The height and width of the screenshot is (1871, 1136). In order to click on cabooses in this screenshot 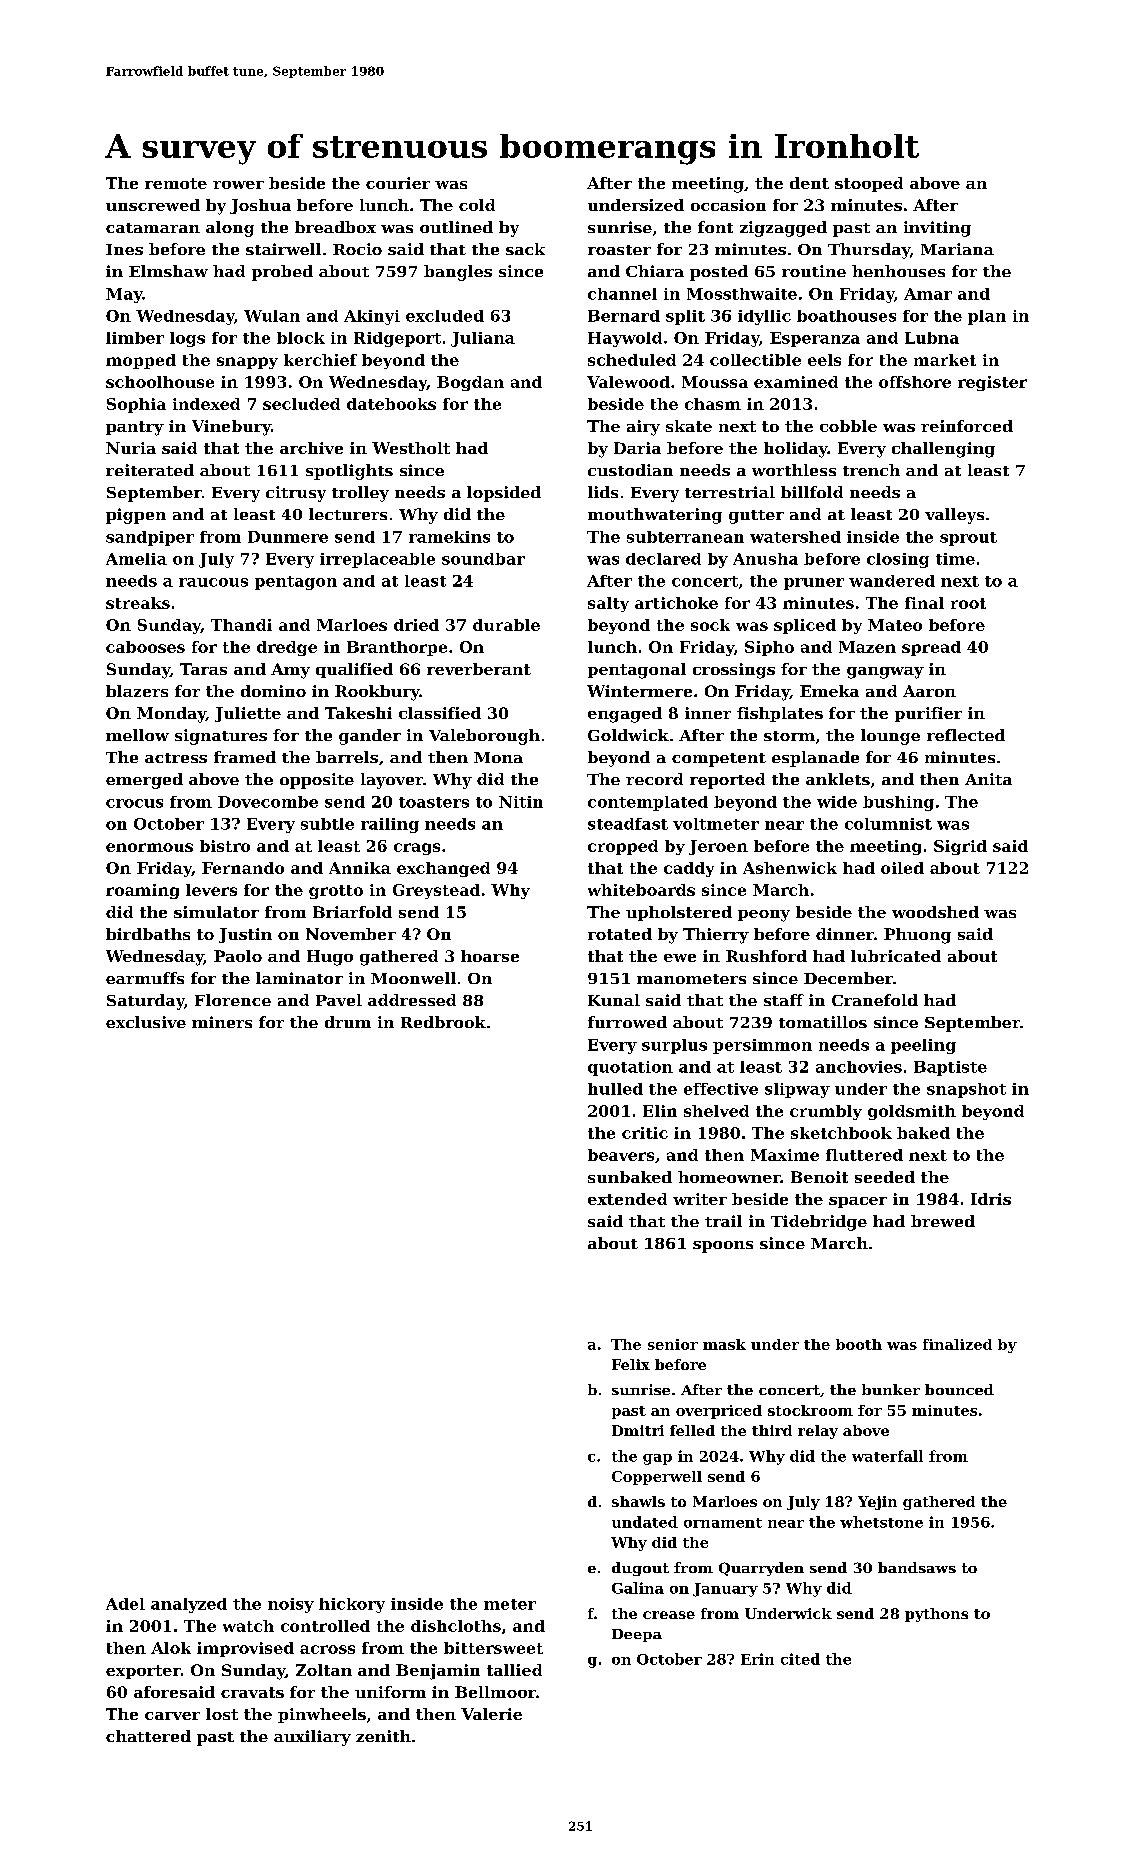, I will do `click(145, 647)`.
